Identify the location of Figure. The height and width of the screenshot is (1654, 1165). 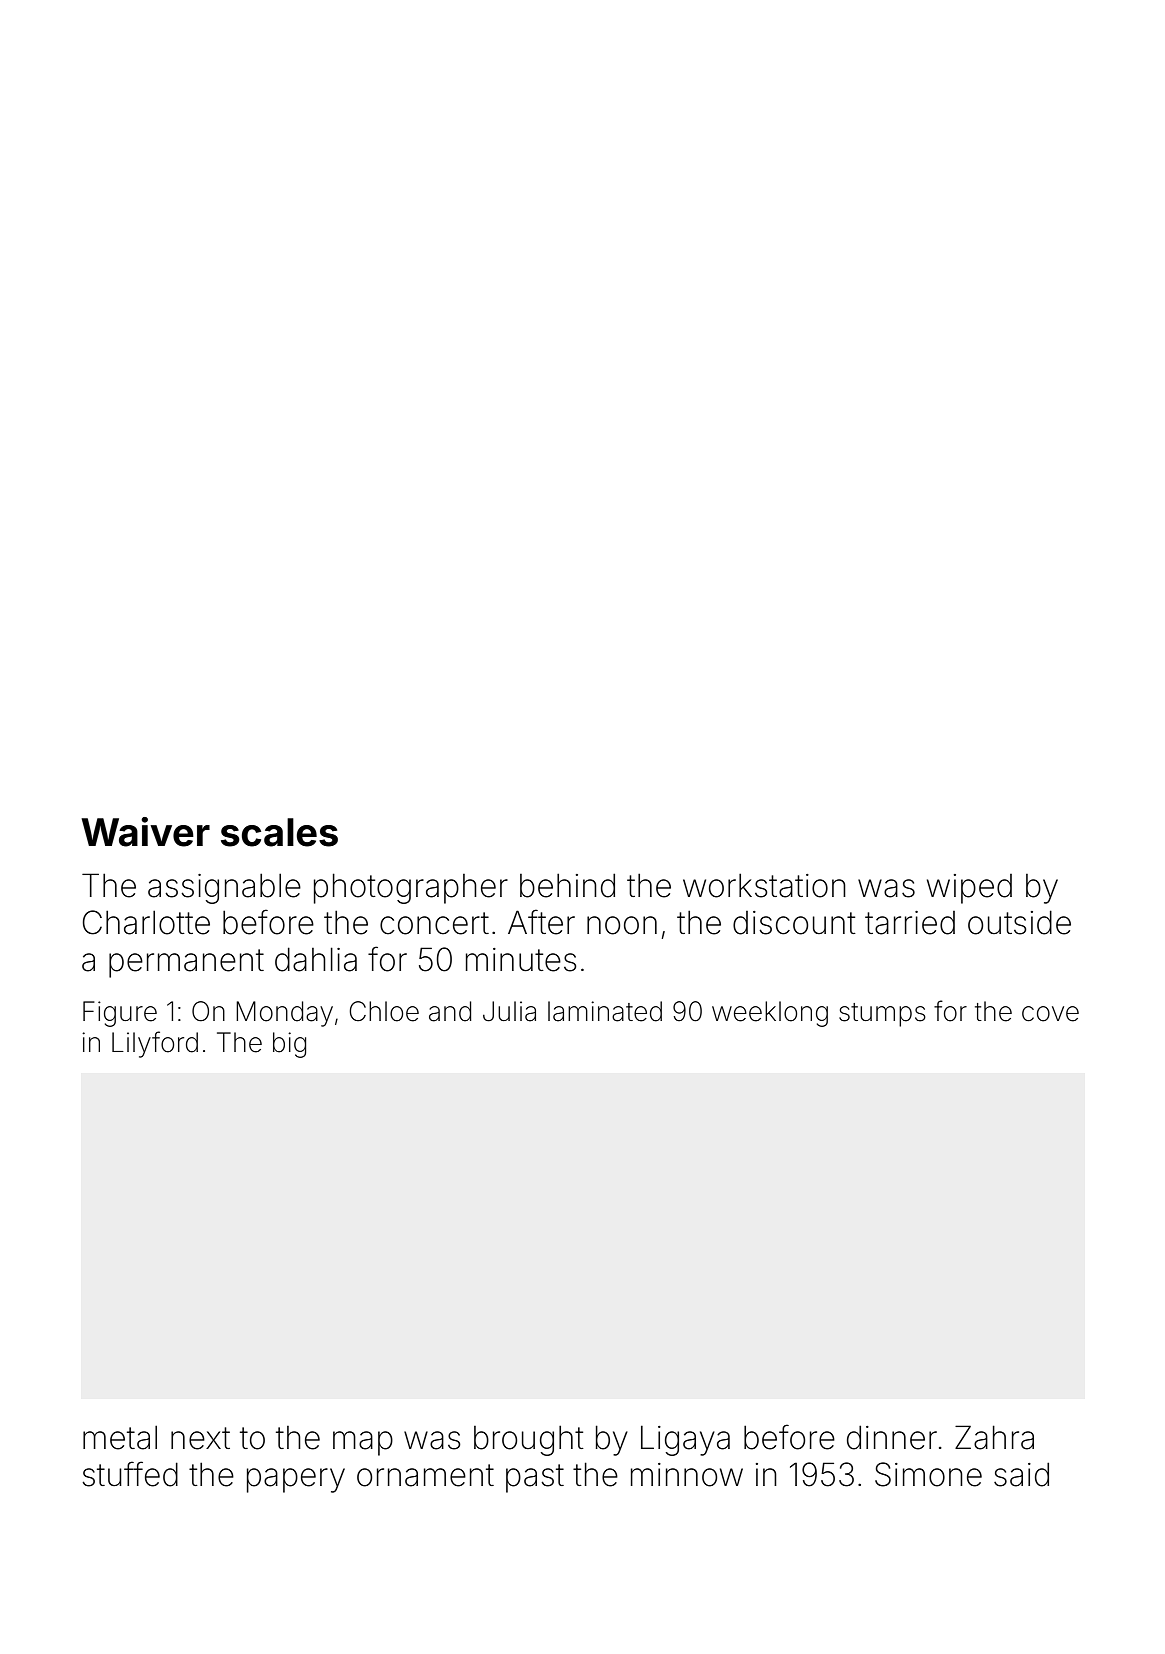
(120, 1014).
